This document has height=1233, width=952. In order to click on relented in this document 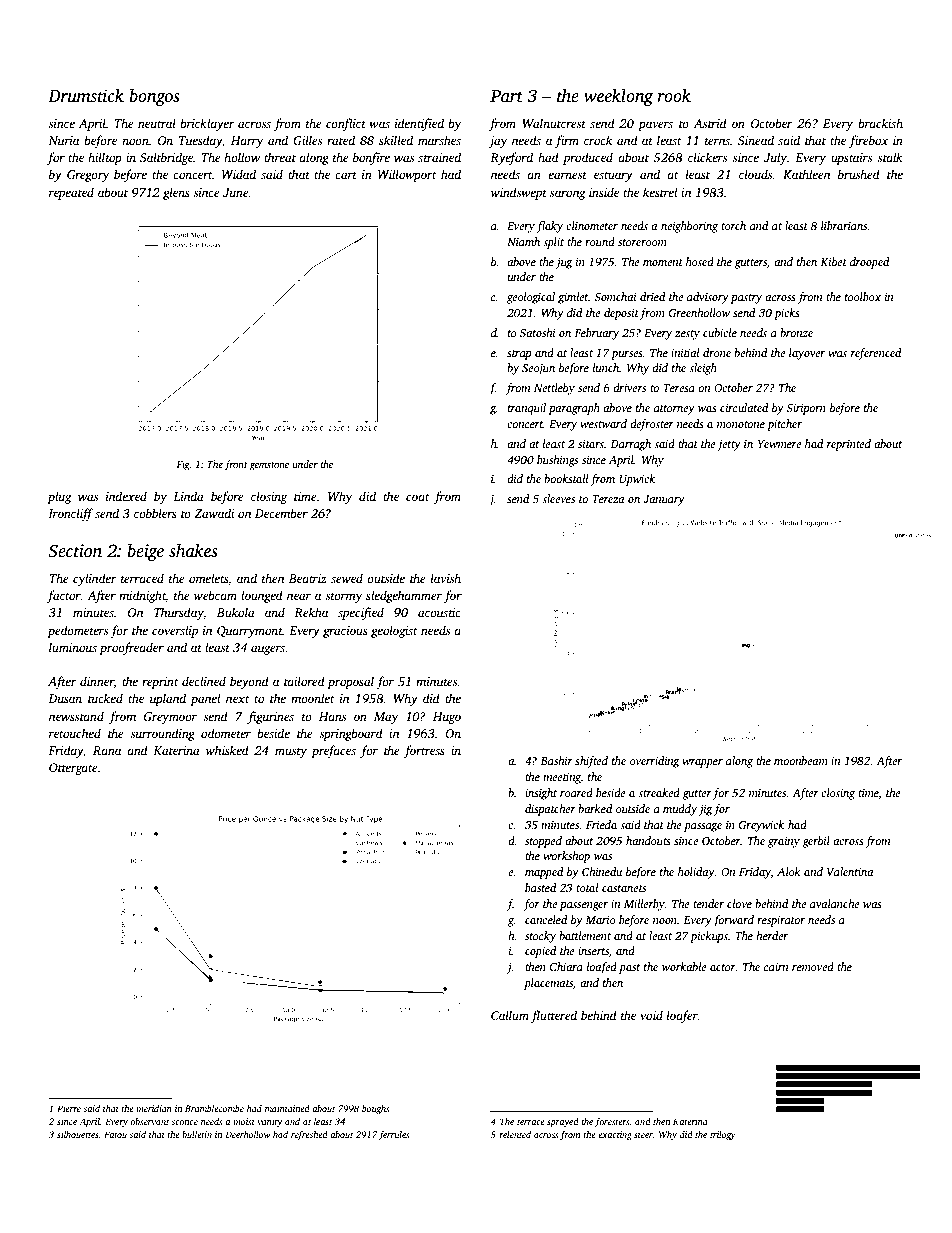, I will do `click(515, 1134)`.
